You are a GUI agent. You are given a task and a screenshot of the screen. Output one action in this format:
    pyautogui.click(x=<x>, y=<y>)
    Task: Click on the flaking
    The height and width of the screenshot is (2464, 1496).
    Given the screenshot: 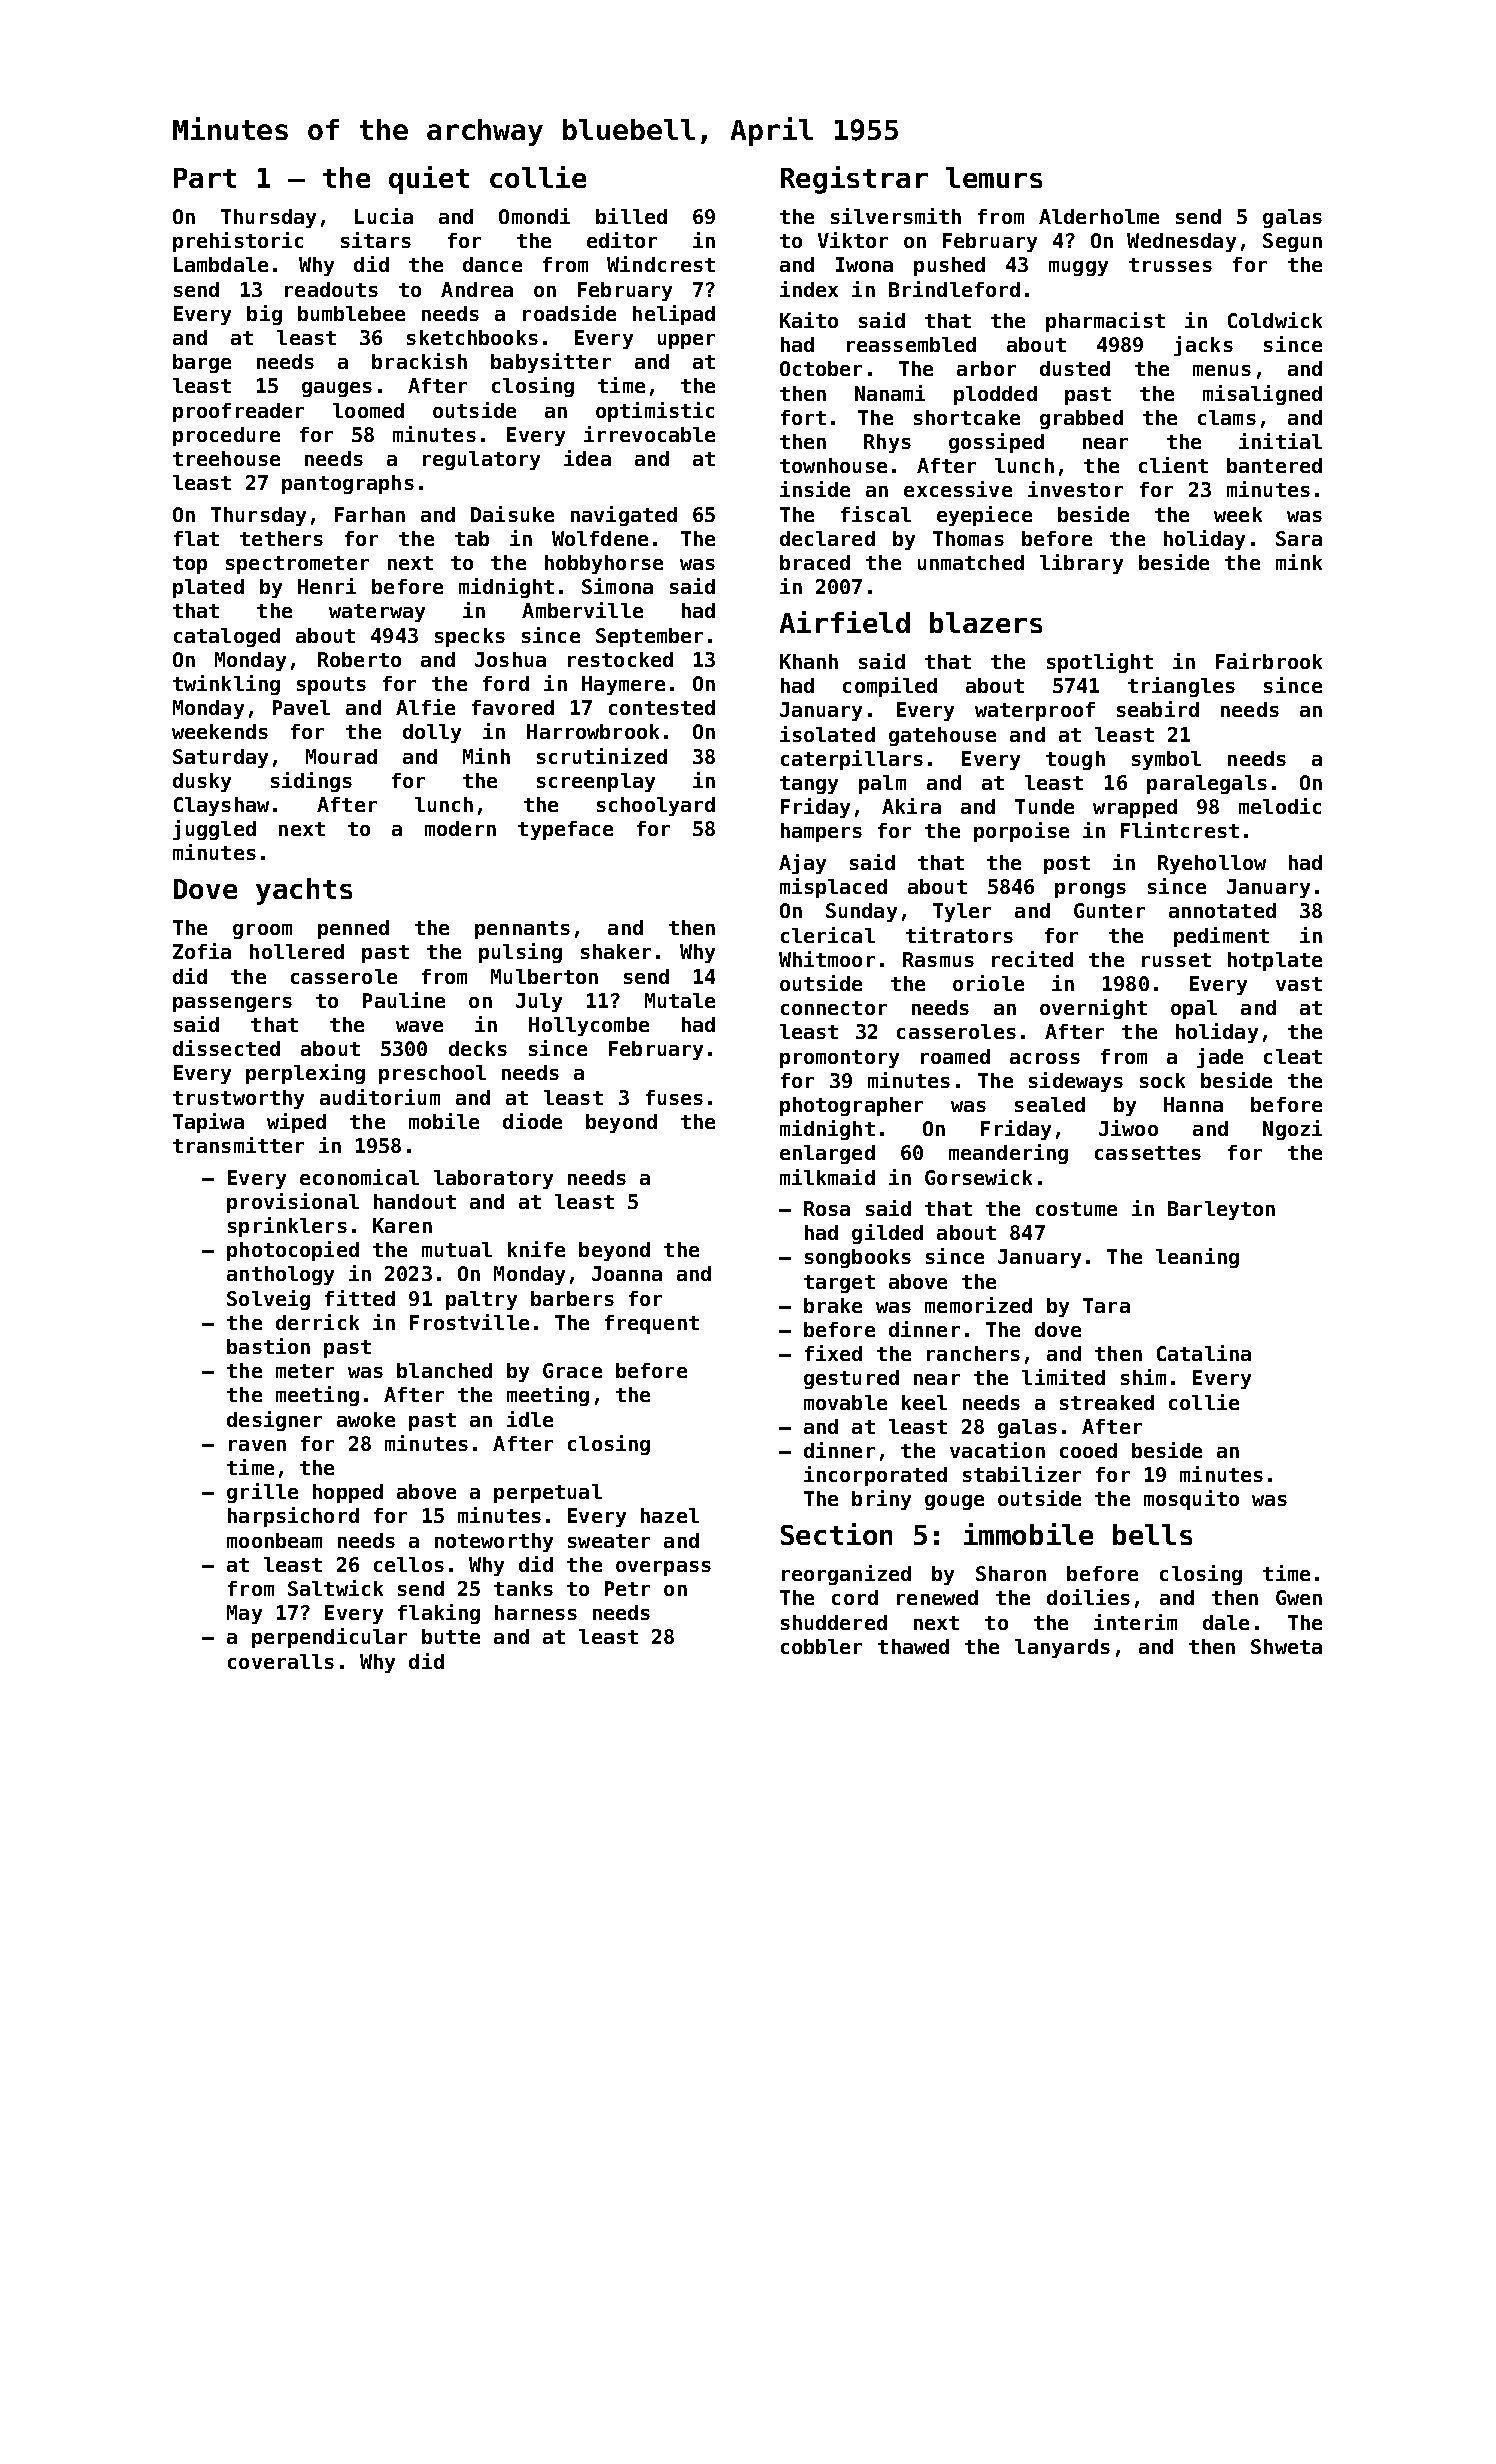 What is the action you would take?
    pyautogui.click(x=439, y=1614)
